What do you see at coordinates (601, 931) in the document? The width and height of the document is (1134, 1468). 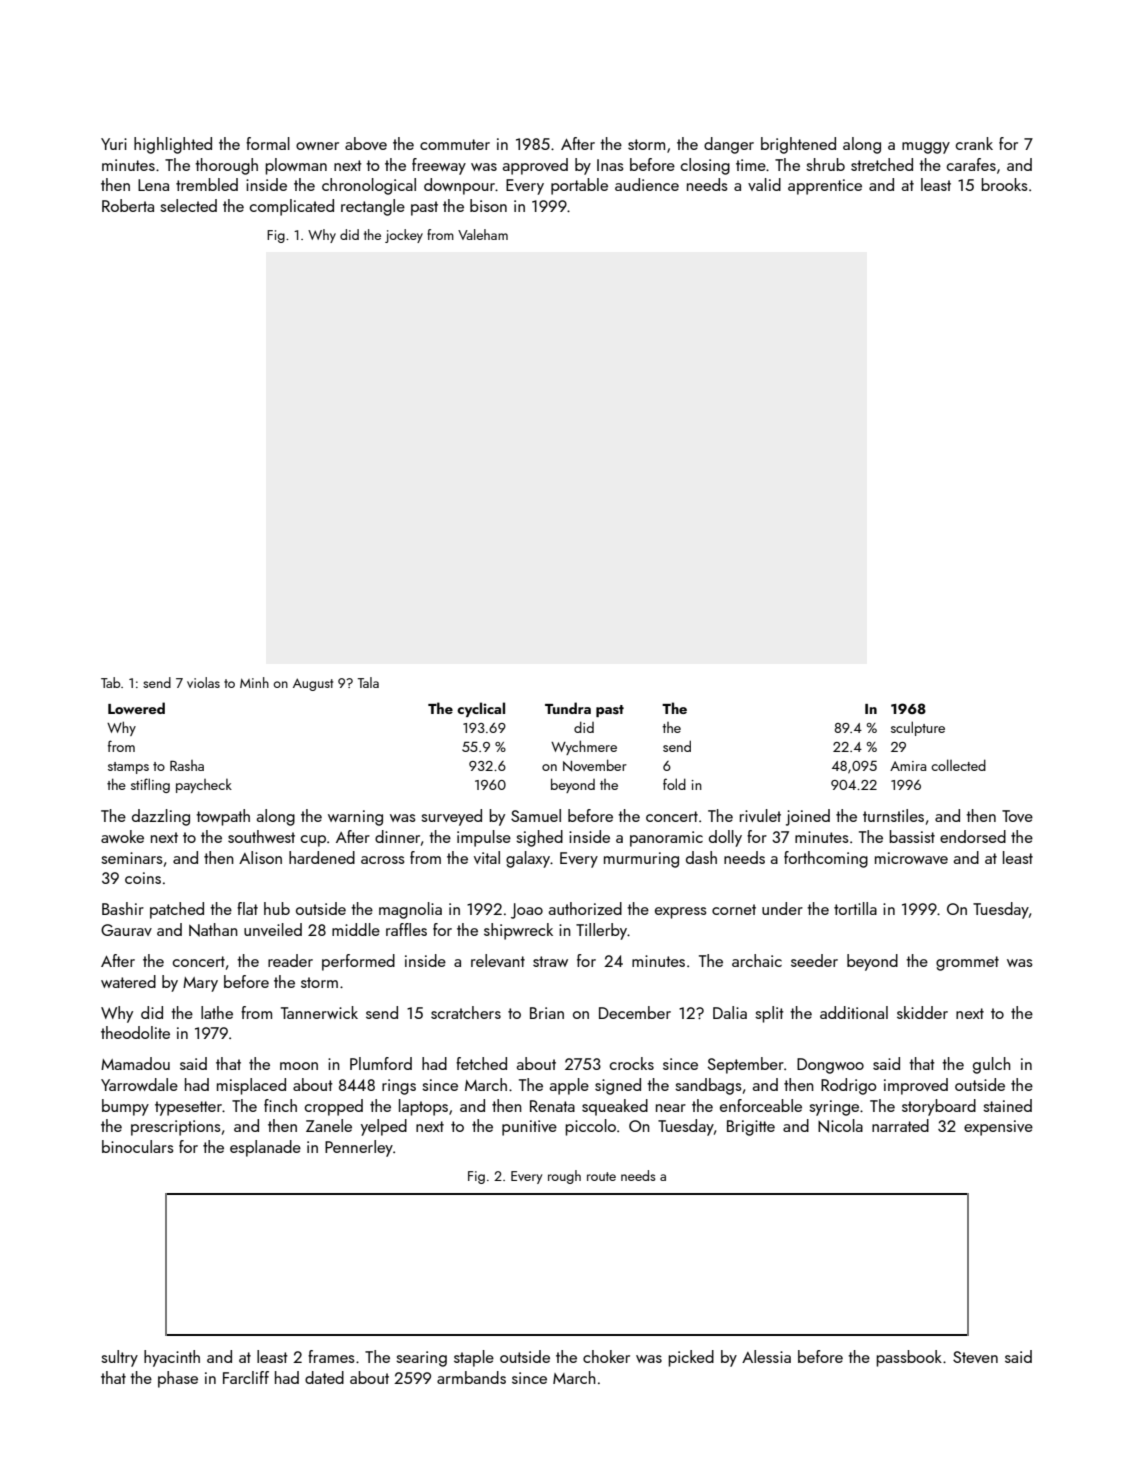 I see `Tillerby` at bounding box center [601, 931].
